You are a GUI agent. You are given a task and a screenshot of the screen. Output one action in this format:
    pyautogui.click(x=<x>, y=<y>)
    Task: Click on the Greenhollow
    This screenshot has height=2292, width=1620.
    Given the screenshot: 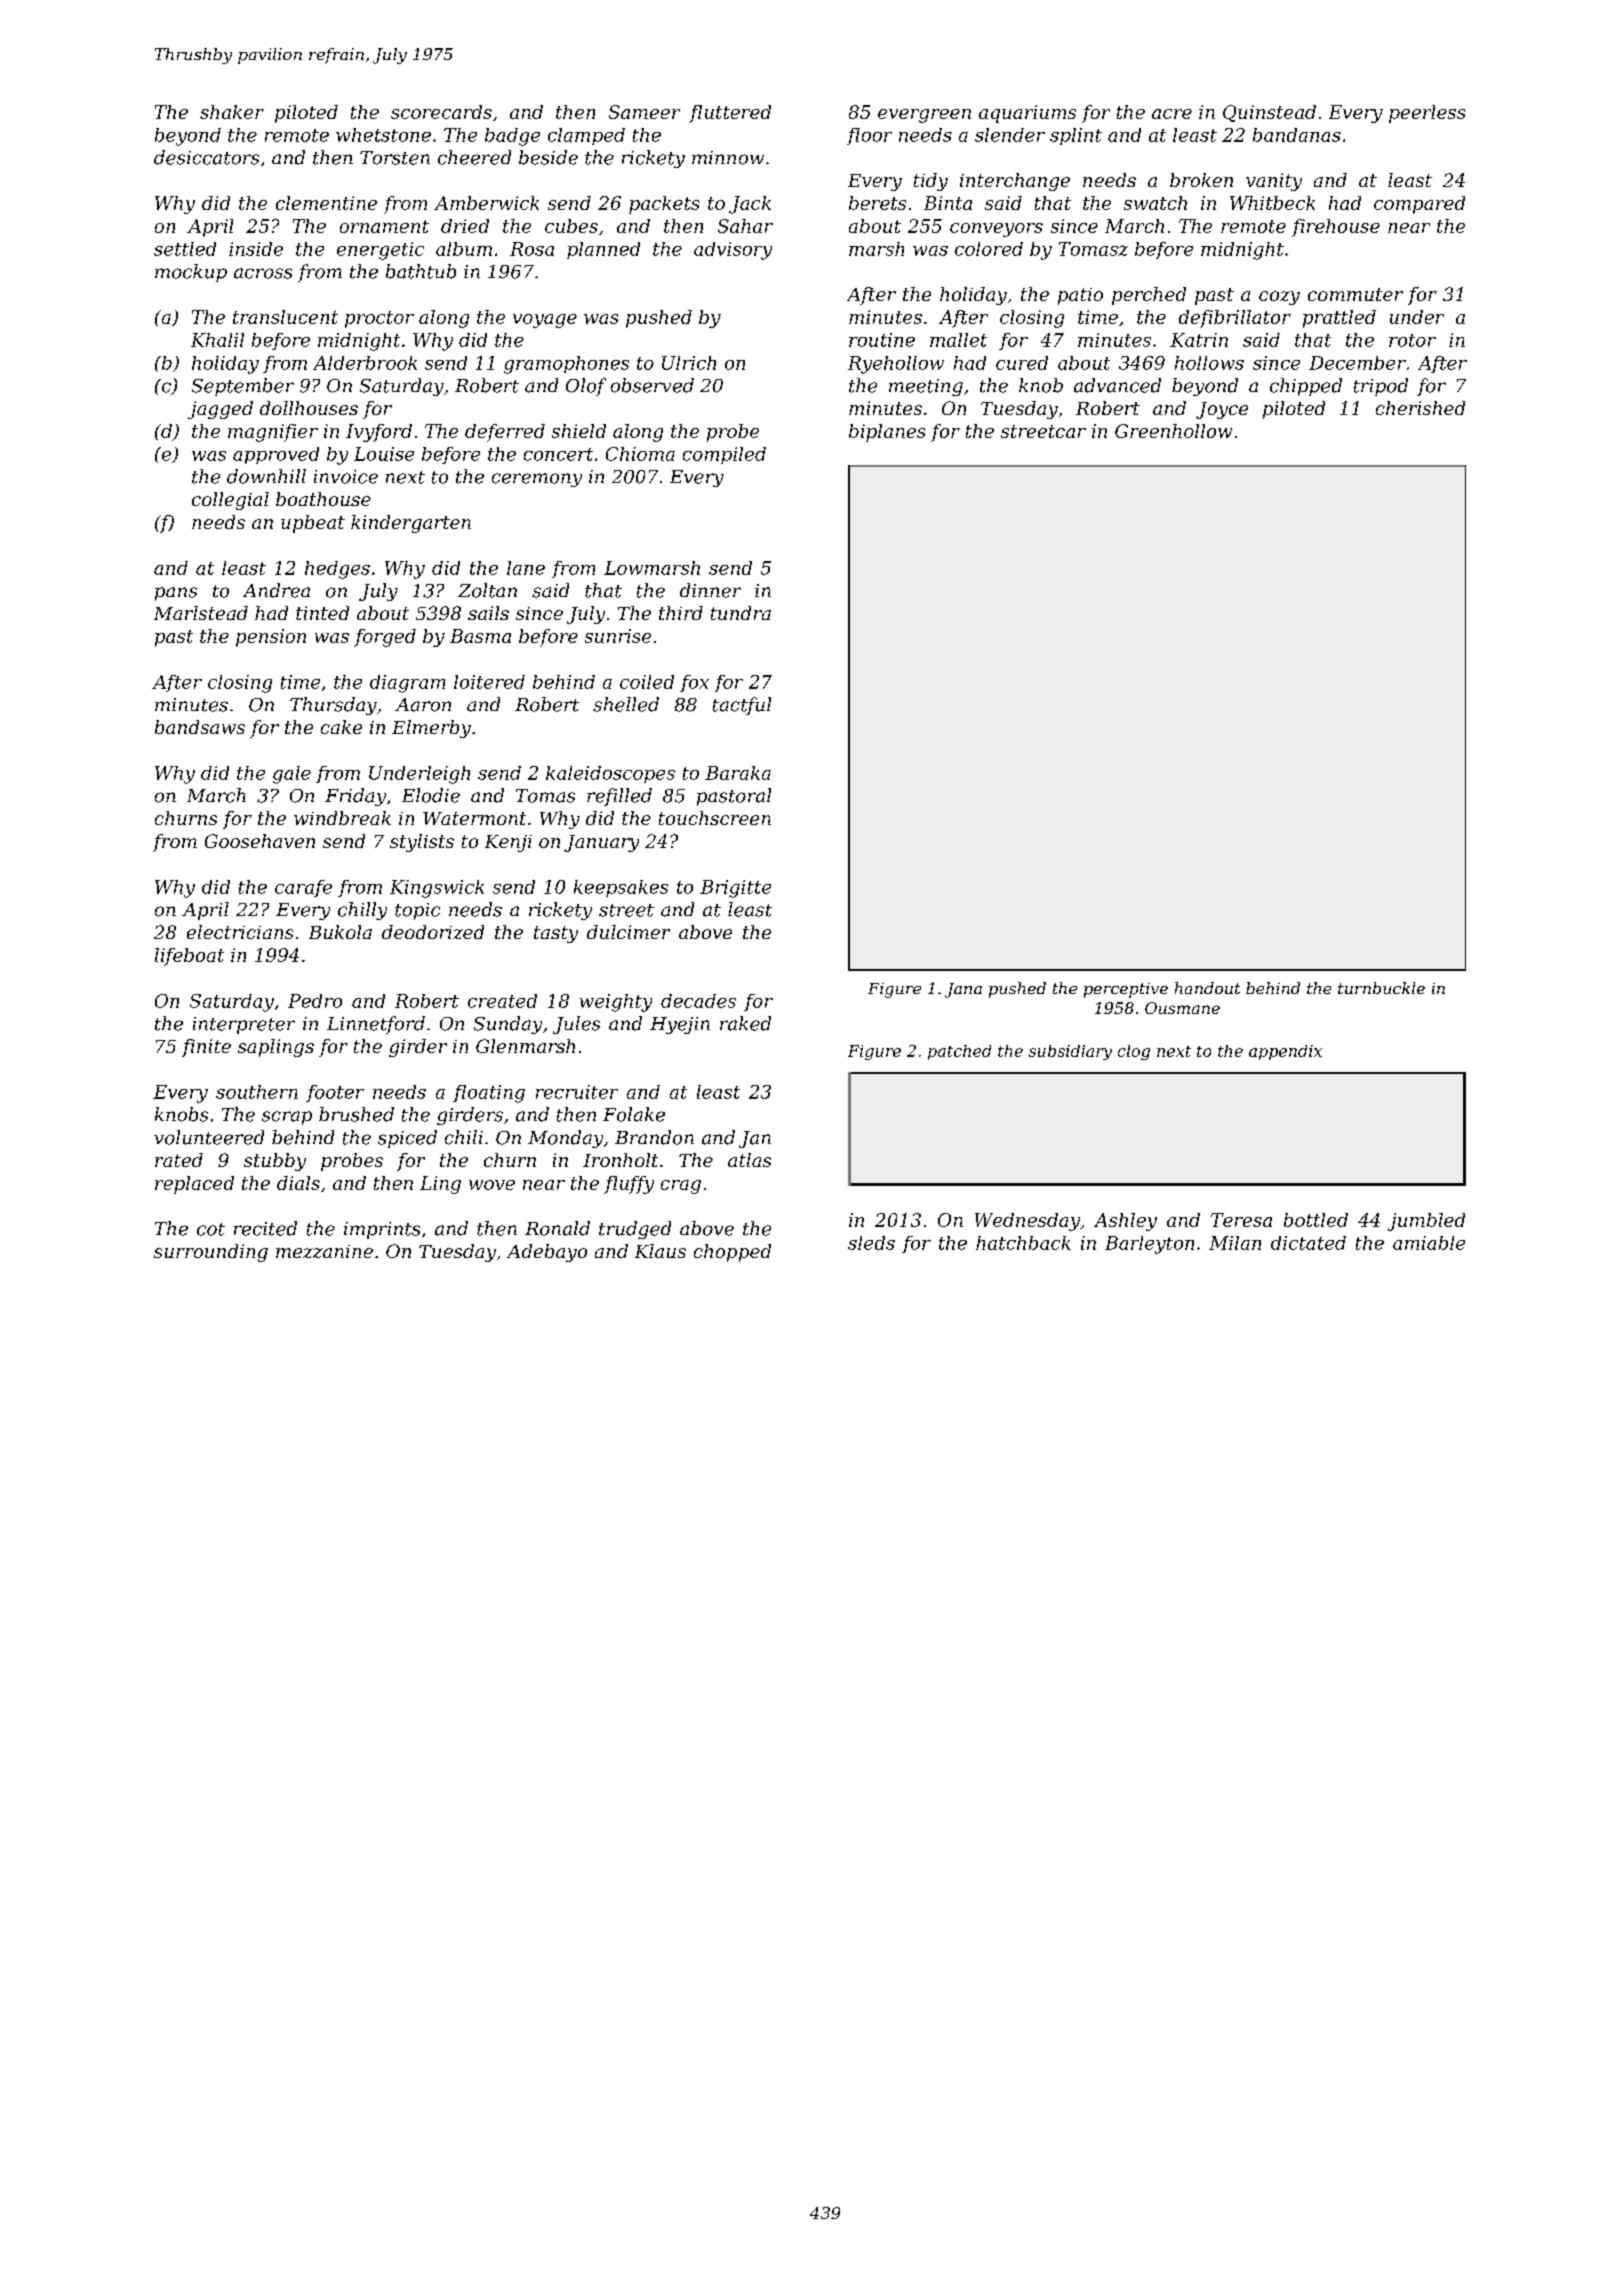 What is the action you would take?
    pyautogui.click(x=1173, y=431)
